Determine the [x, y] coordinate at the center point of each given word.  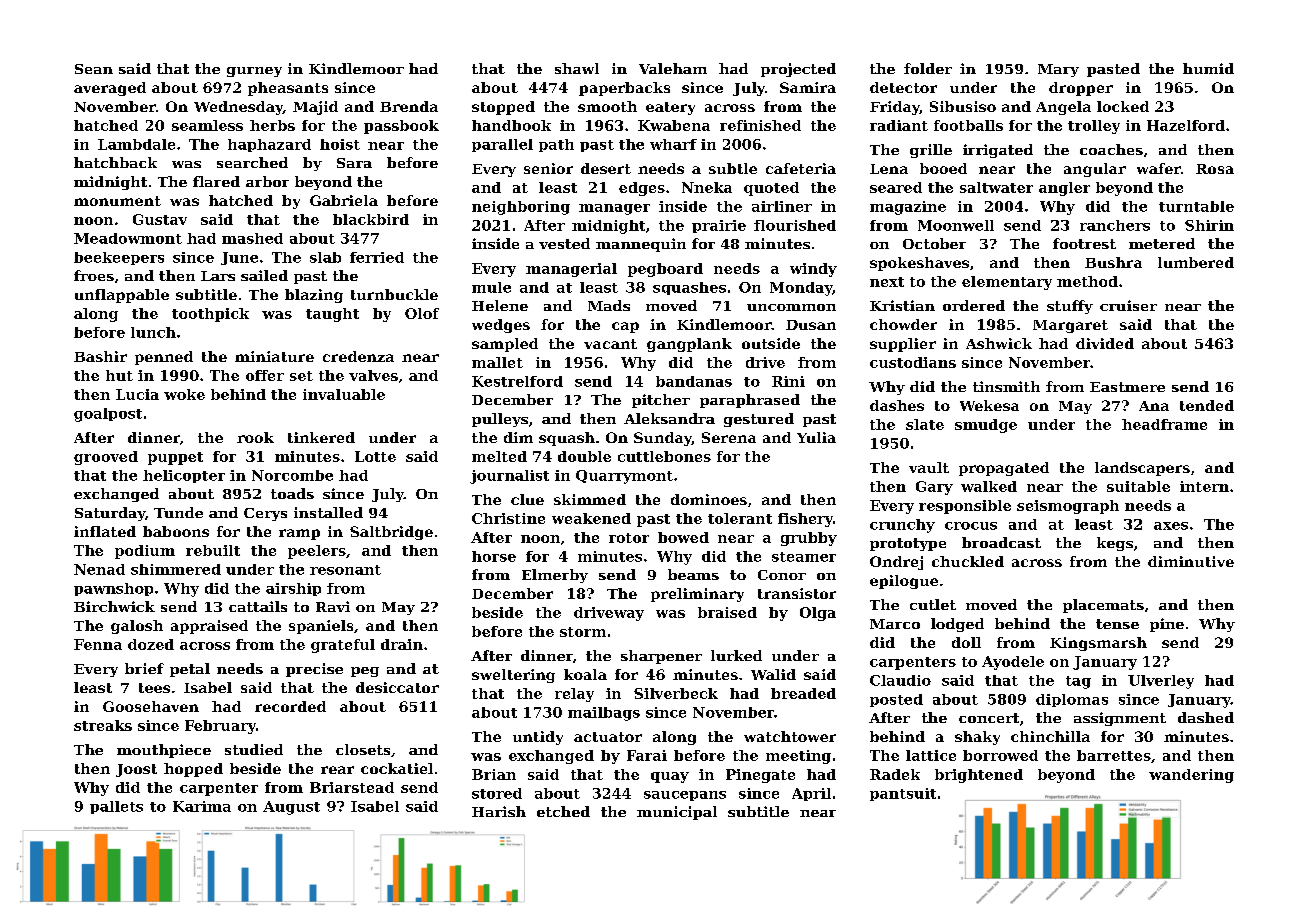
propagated [1004, 469]
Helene [500, 305]
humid [1208, 68]
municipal [677, 813]
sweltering [513, 676]
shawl [577, 68]
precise [314, 670]
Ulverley [1161, 682]
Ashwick [999, 343]
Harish [499, 811]
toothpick [210, 315]
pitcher [661, 401]
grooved [106, 458]
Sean [94, 69]
